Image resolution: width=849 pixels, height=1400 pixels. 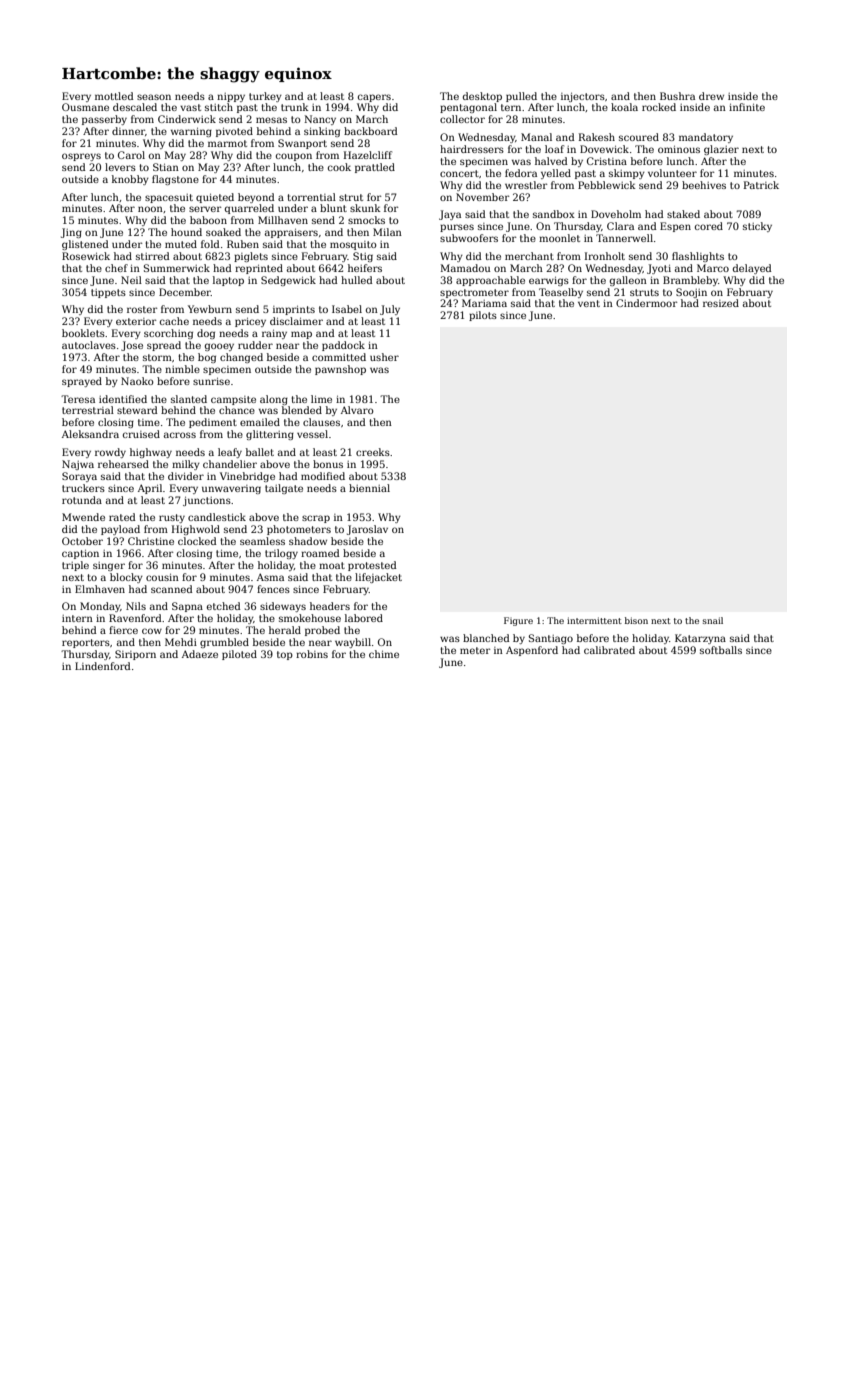 What do you see at coordinates (328, 464) in the screenshot?
I see `bonus` at bounding box center [328, 464].
